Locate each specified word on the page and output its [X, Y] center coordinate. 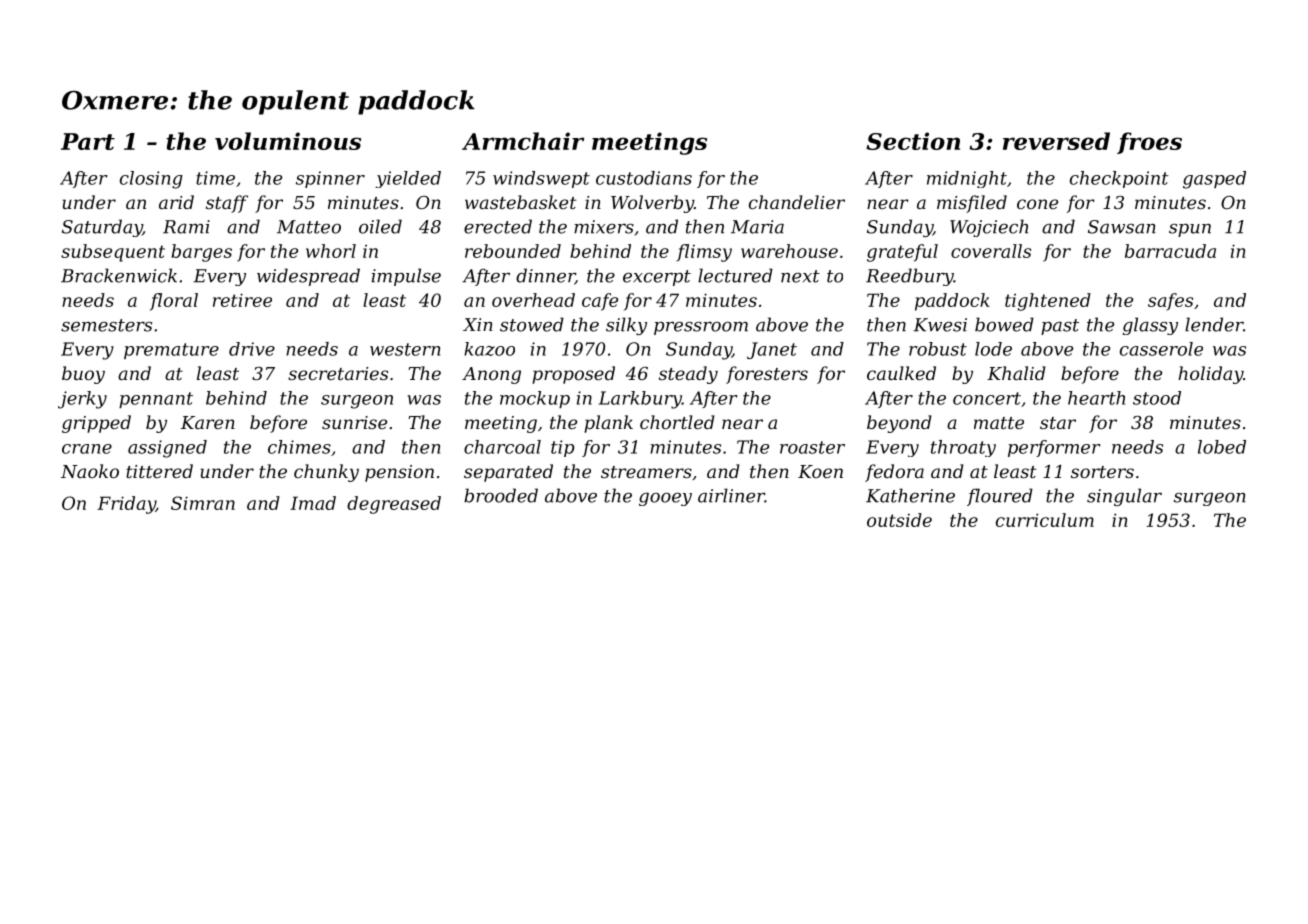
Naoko [90, 471]
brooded [501, 495]
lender [1214, 324]
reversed [1056, 141]
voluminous [288, 141]
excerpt [657, 278]
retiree [242, 300]
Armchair [523, 141]
